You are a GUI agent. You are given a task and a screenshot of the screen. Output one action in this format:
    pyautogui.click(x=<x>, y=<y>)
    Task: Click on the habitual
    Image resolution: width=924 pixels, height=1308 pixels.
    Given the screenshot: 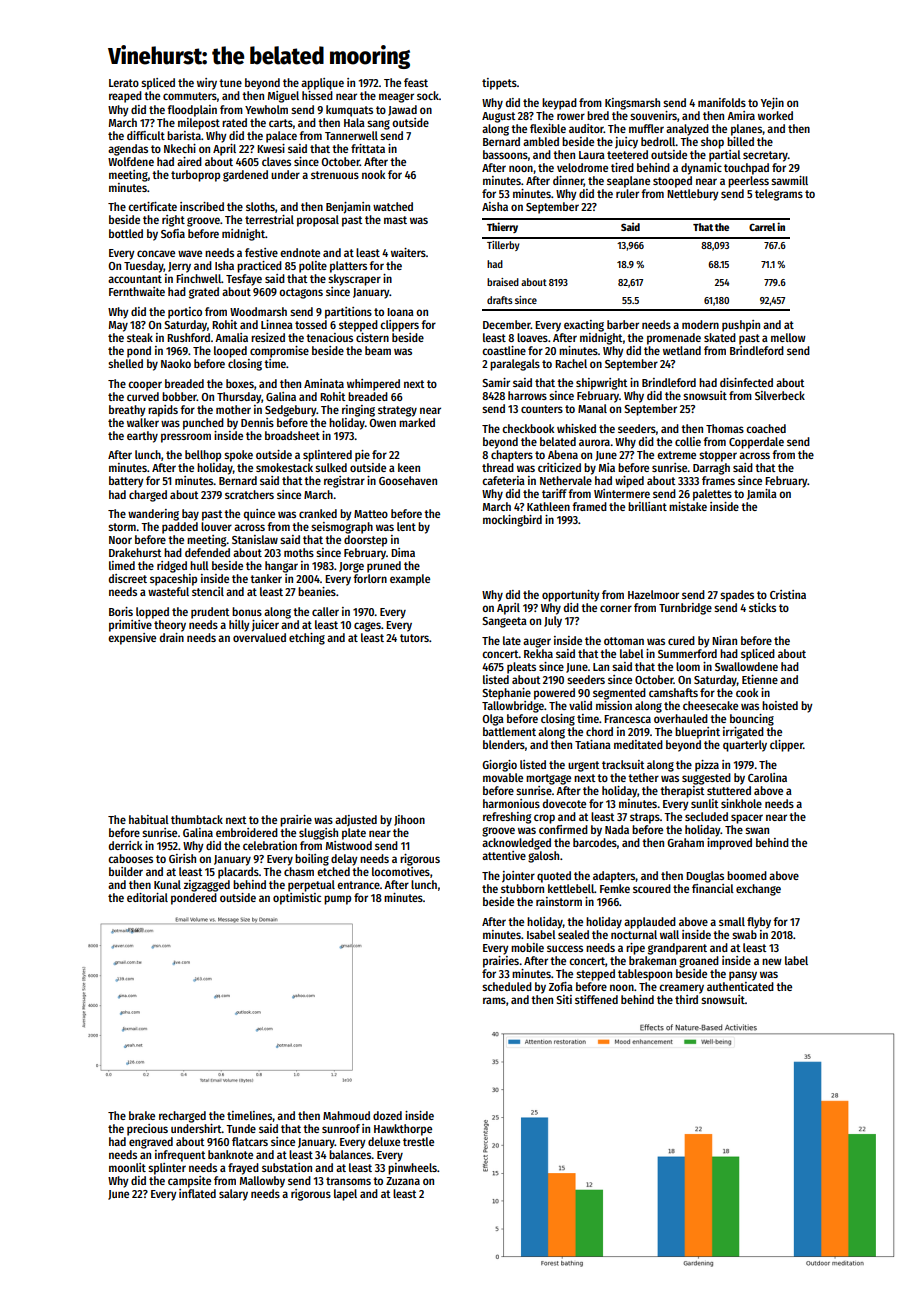 What is the action you would take?
    pyautogui.click(x=149, y=819)
